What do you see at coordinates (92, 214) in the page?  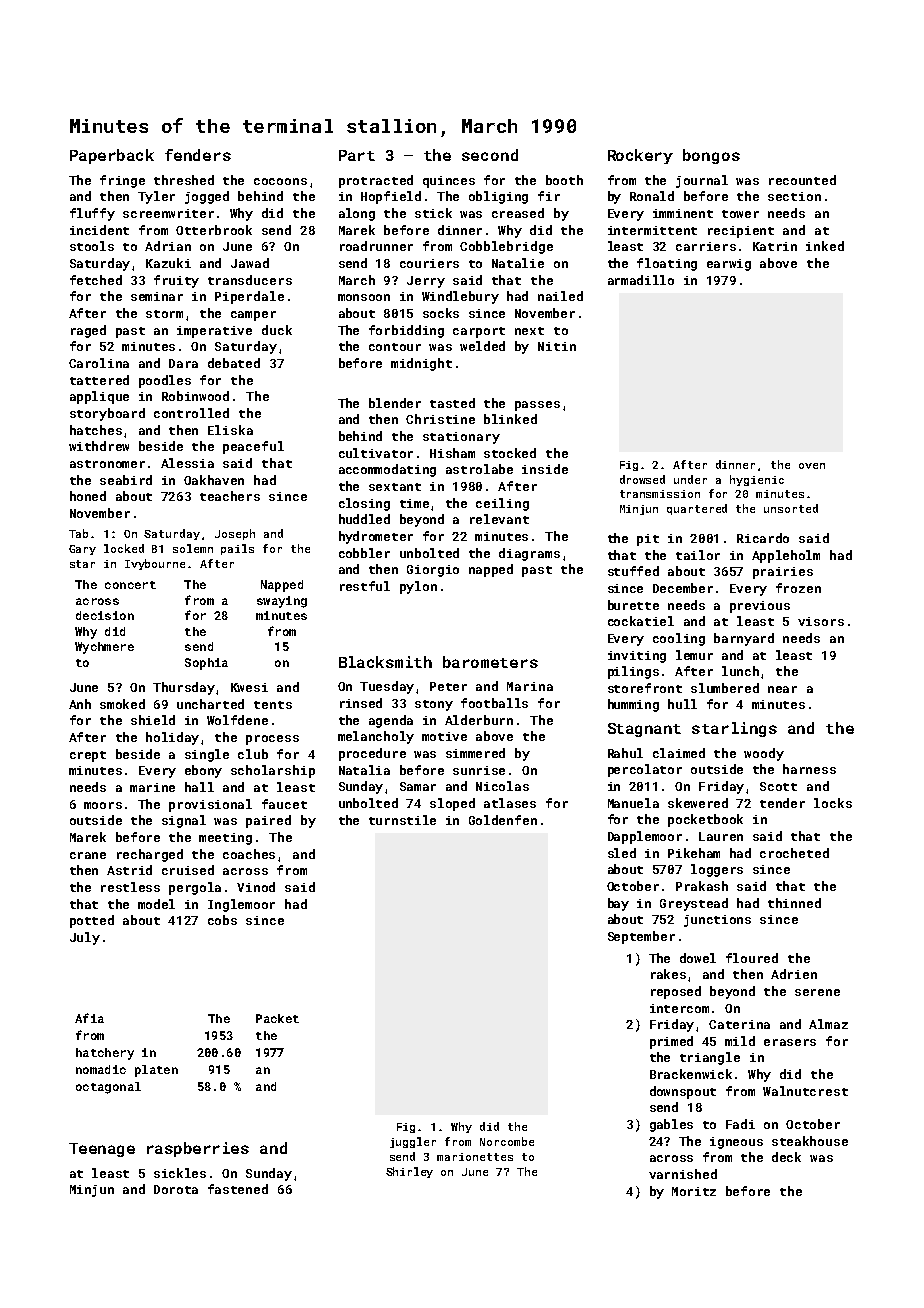 I see `fluffy` at bounding box center [92, 214].
